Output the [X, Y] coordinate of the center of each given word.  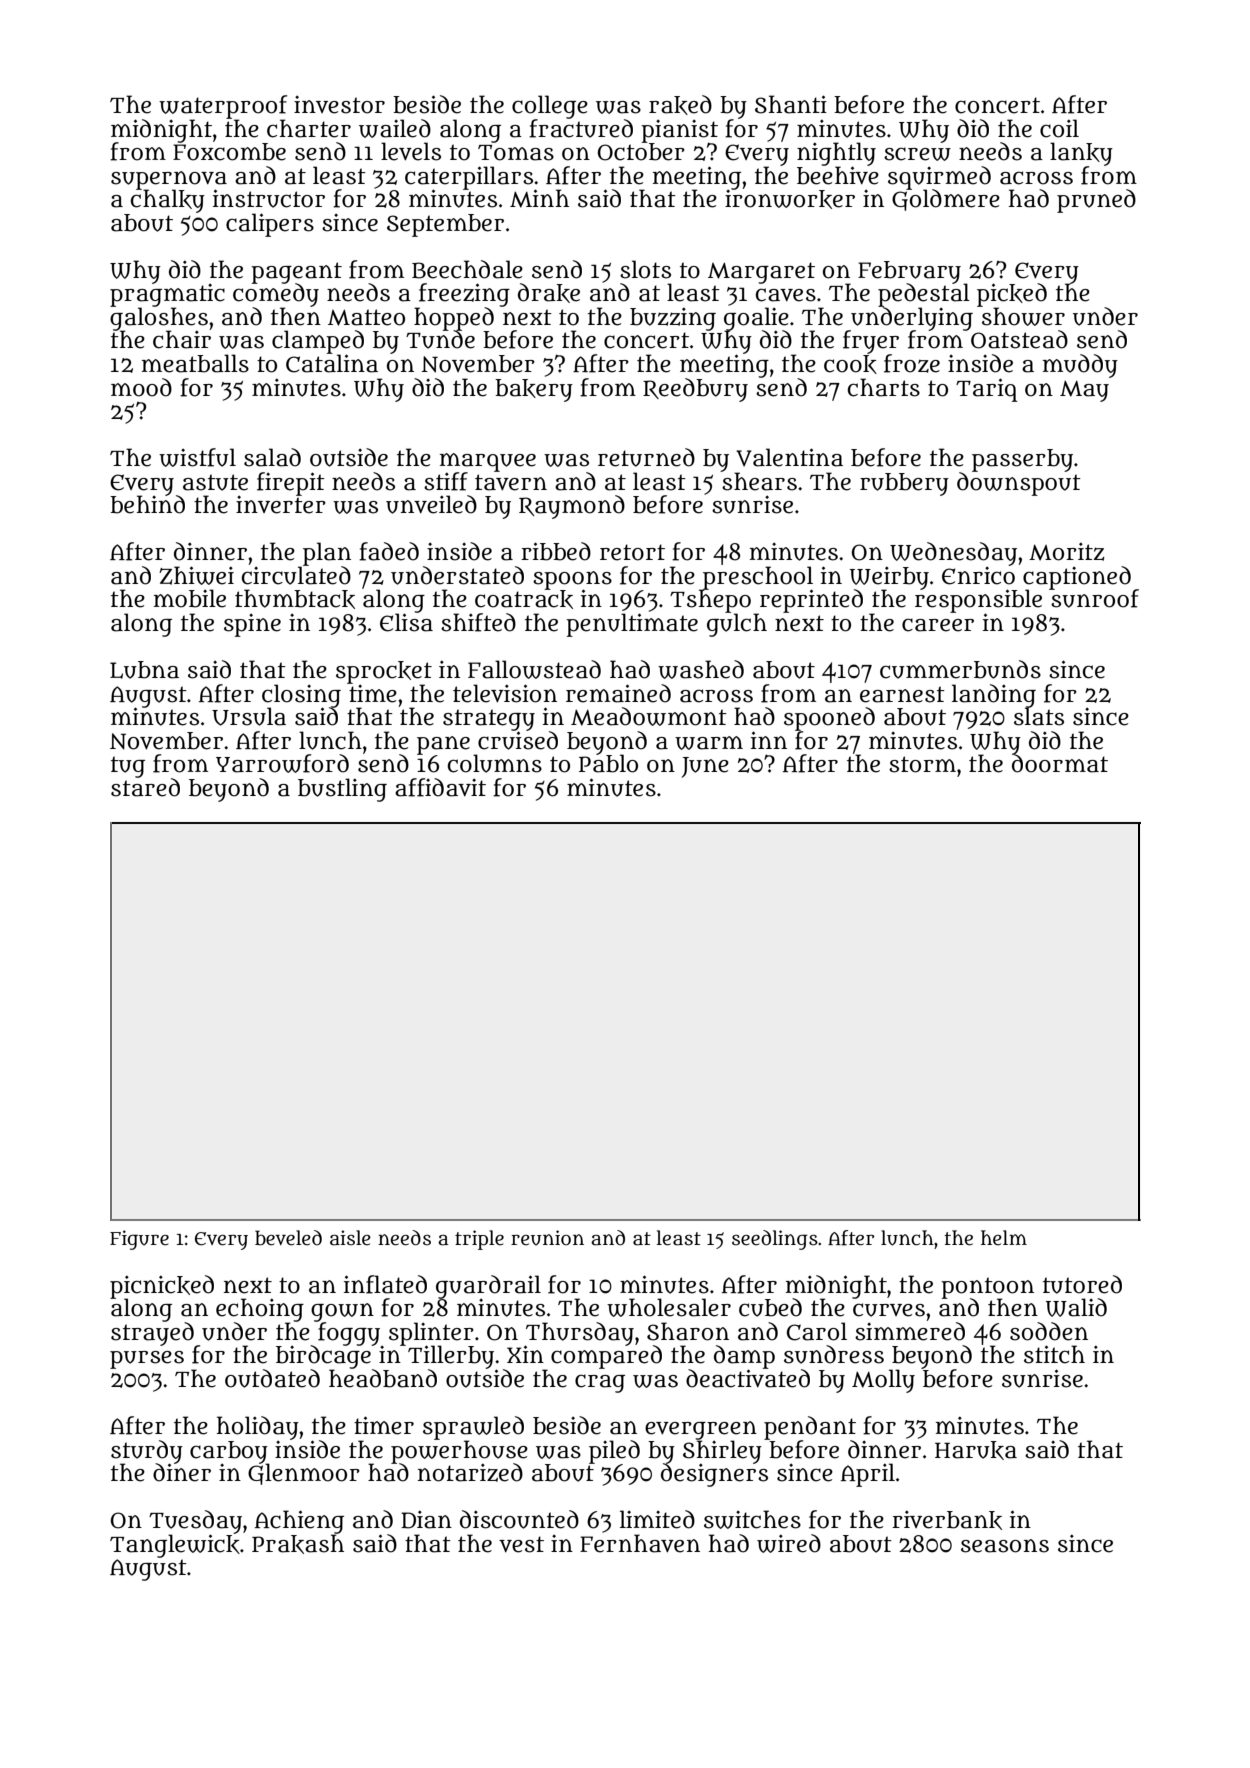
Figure [139, 1240]
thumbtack [295, 599]
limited [657, 1519]
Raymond [572, 507]
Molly [883, 1381]
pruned [1096, 201]
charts [884, 387]
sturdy [147, 1451]
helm [1004, 1238]
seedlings [775, 1240]
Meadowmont [649, 716]
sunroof [1094, 598]
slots [645, 269]
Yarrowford [282, 763]
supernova [169, 180]
